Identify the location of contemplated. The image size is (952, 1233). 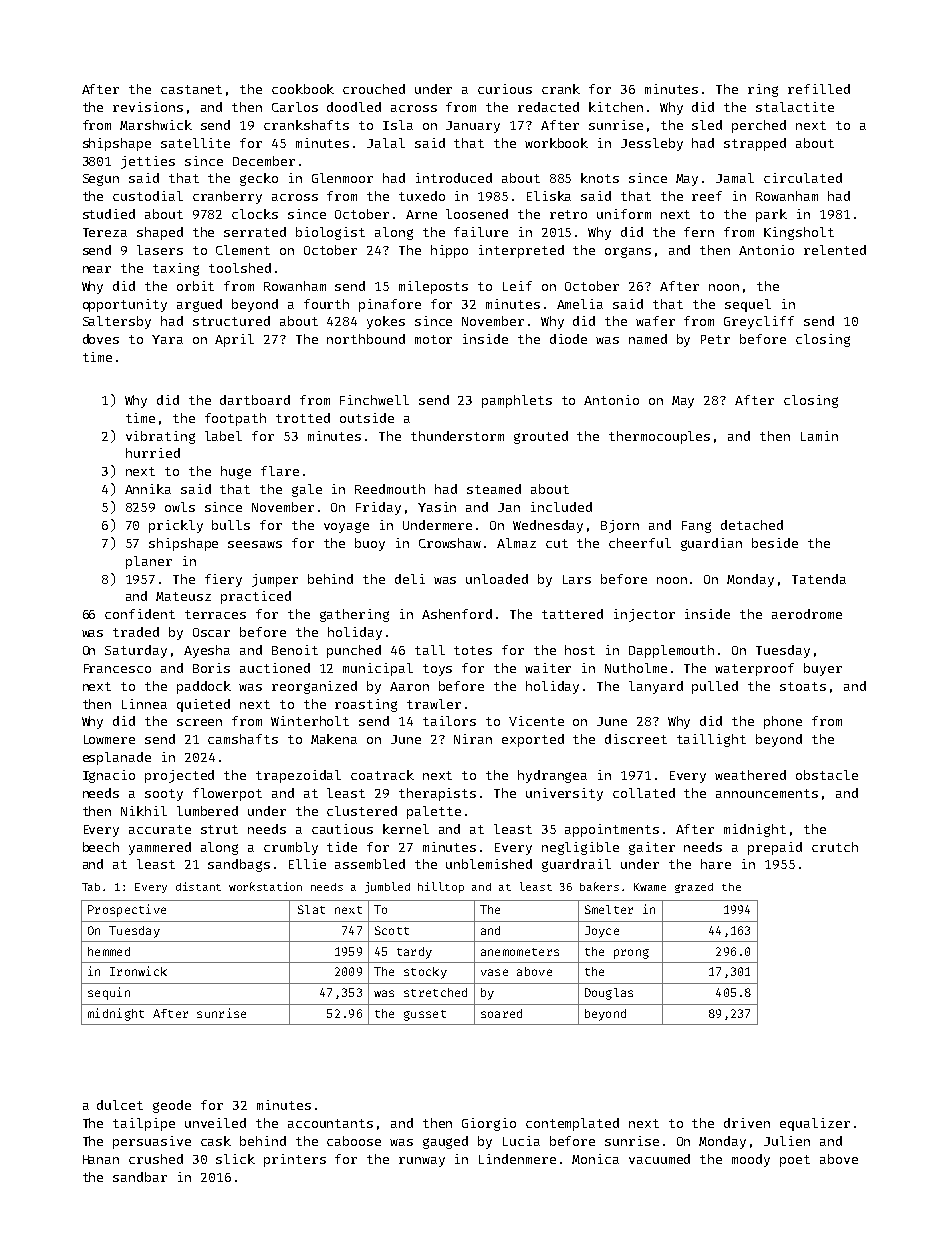
(572, 1124).
